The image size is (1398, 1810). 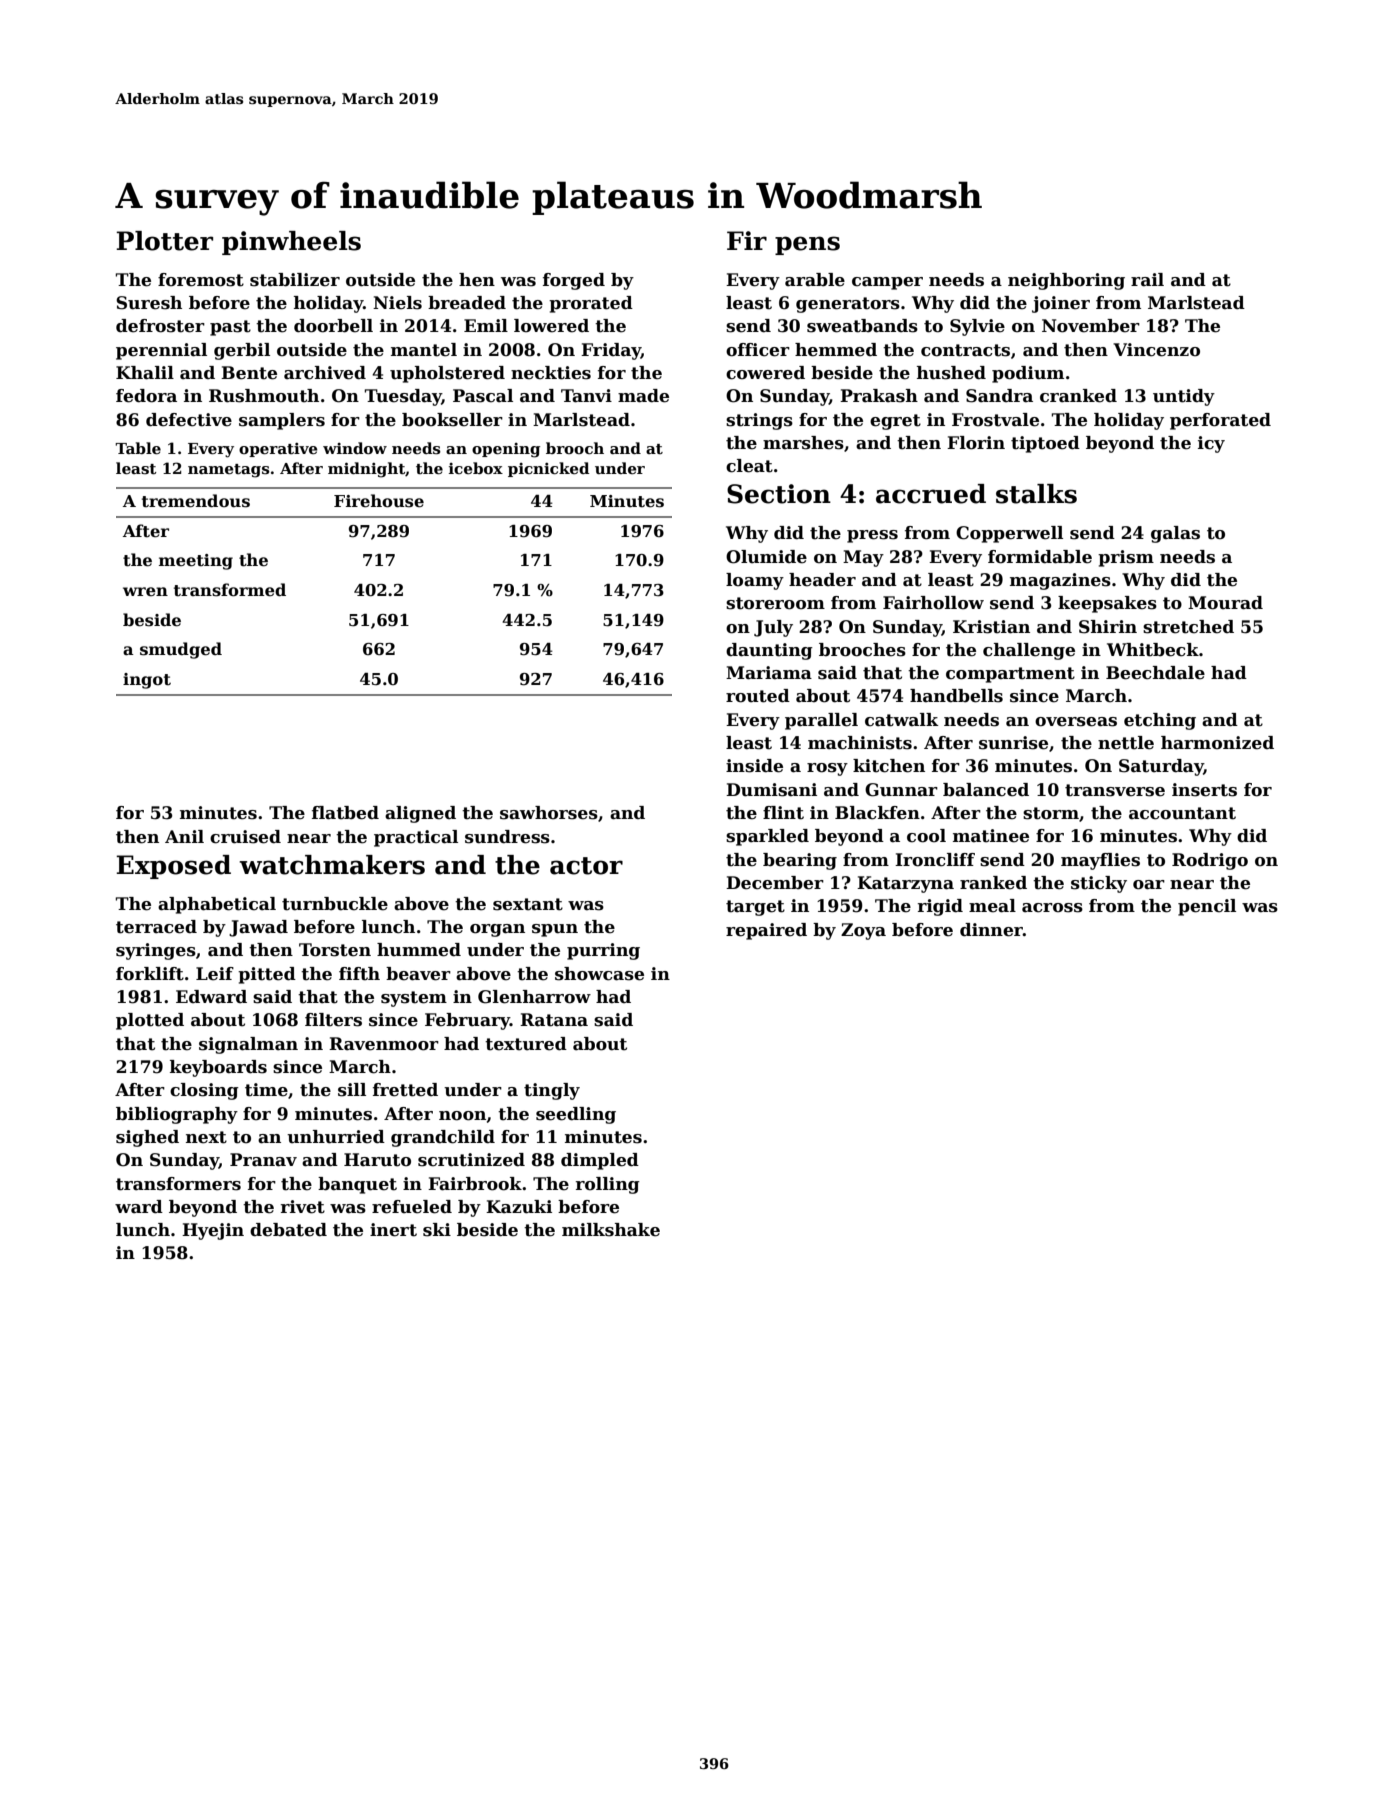 What do you see at coordinates (147, 1138) in the screenshot?
I see `sighed` at bounding box center [147, 1138].
